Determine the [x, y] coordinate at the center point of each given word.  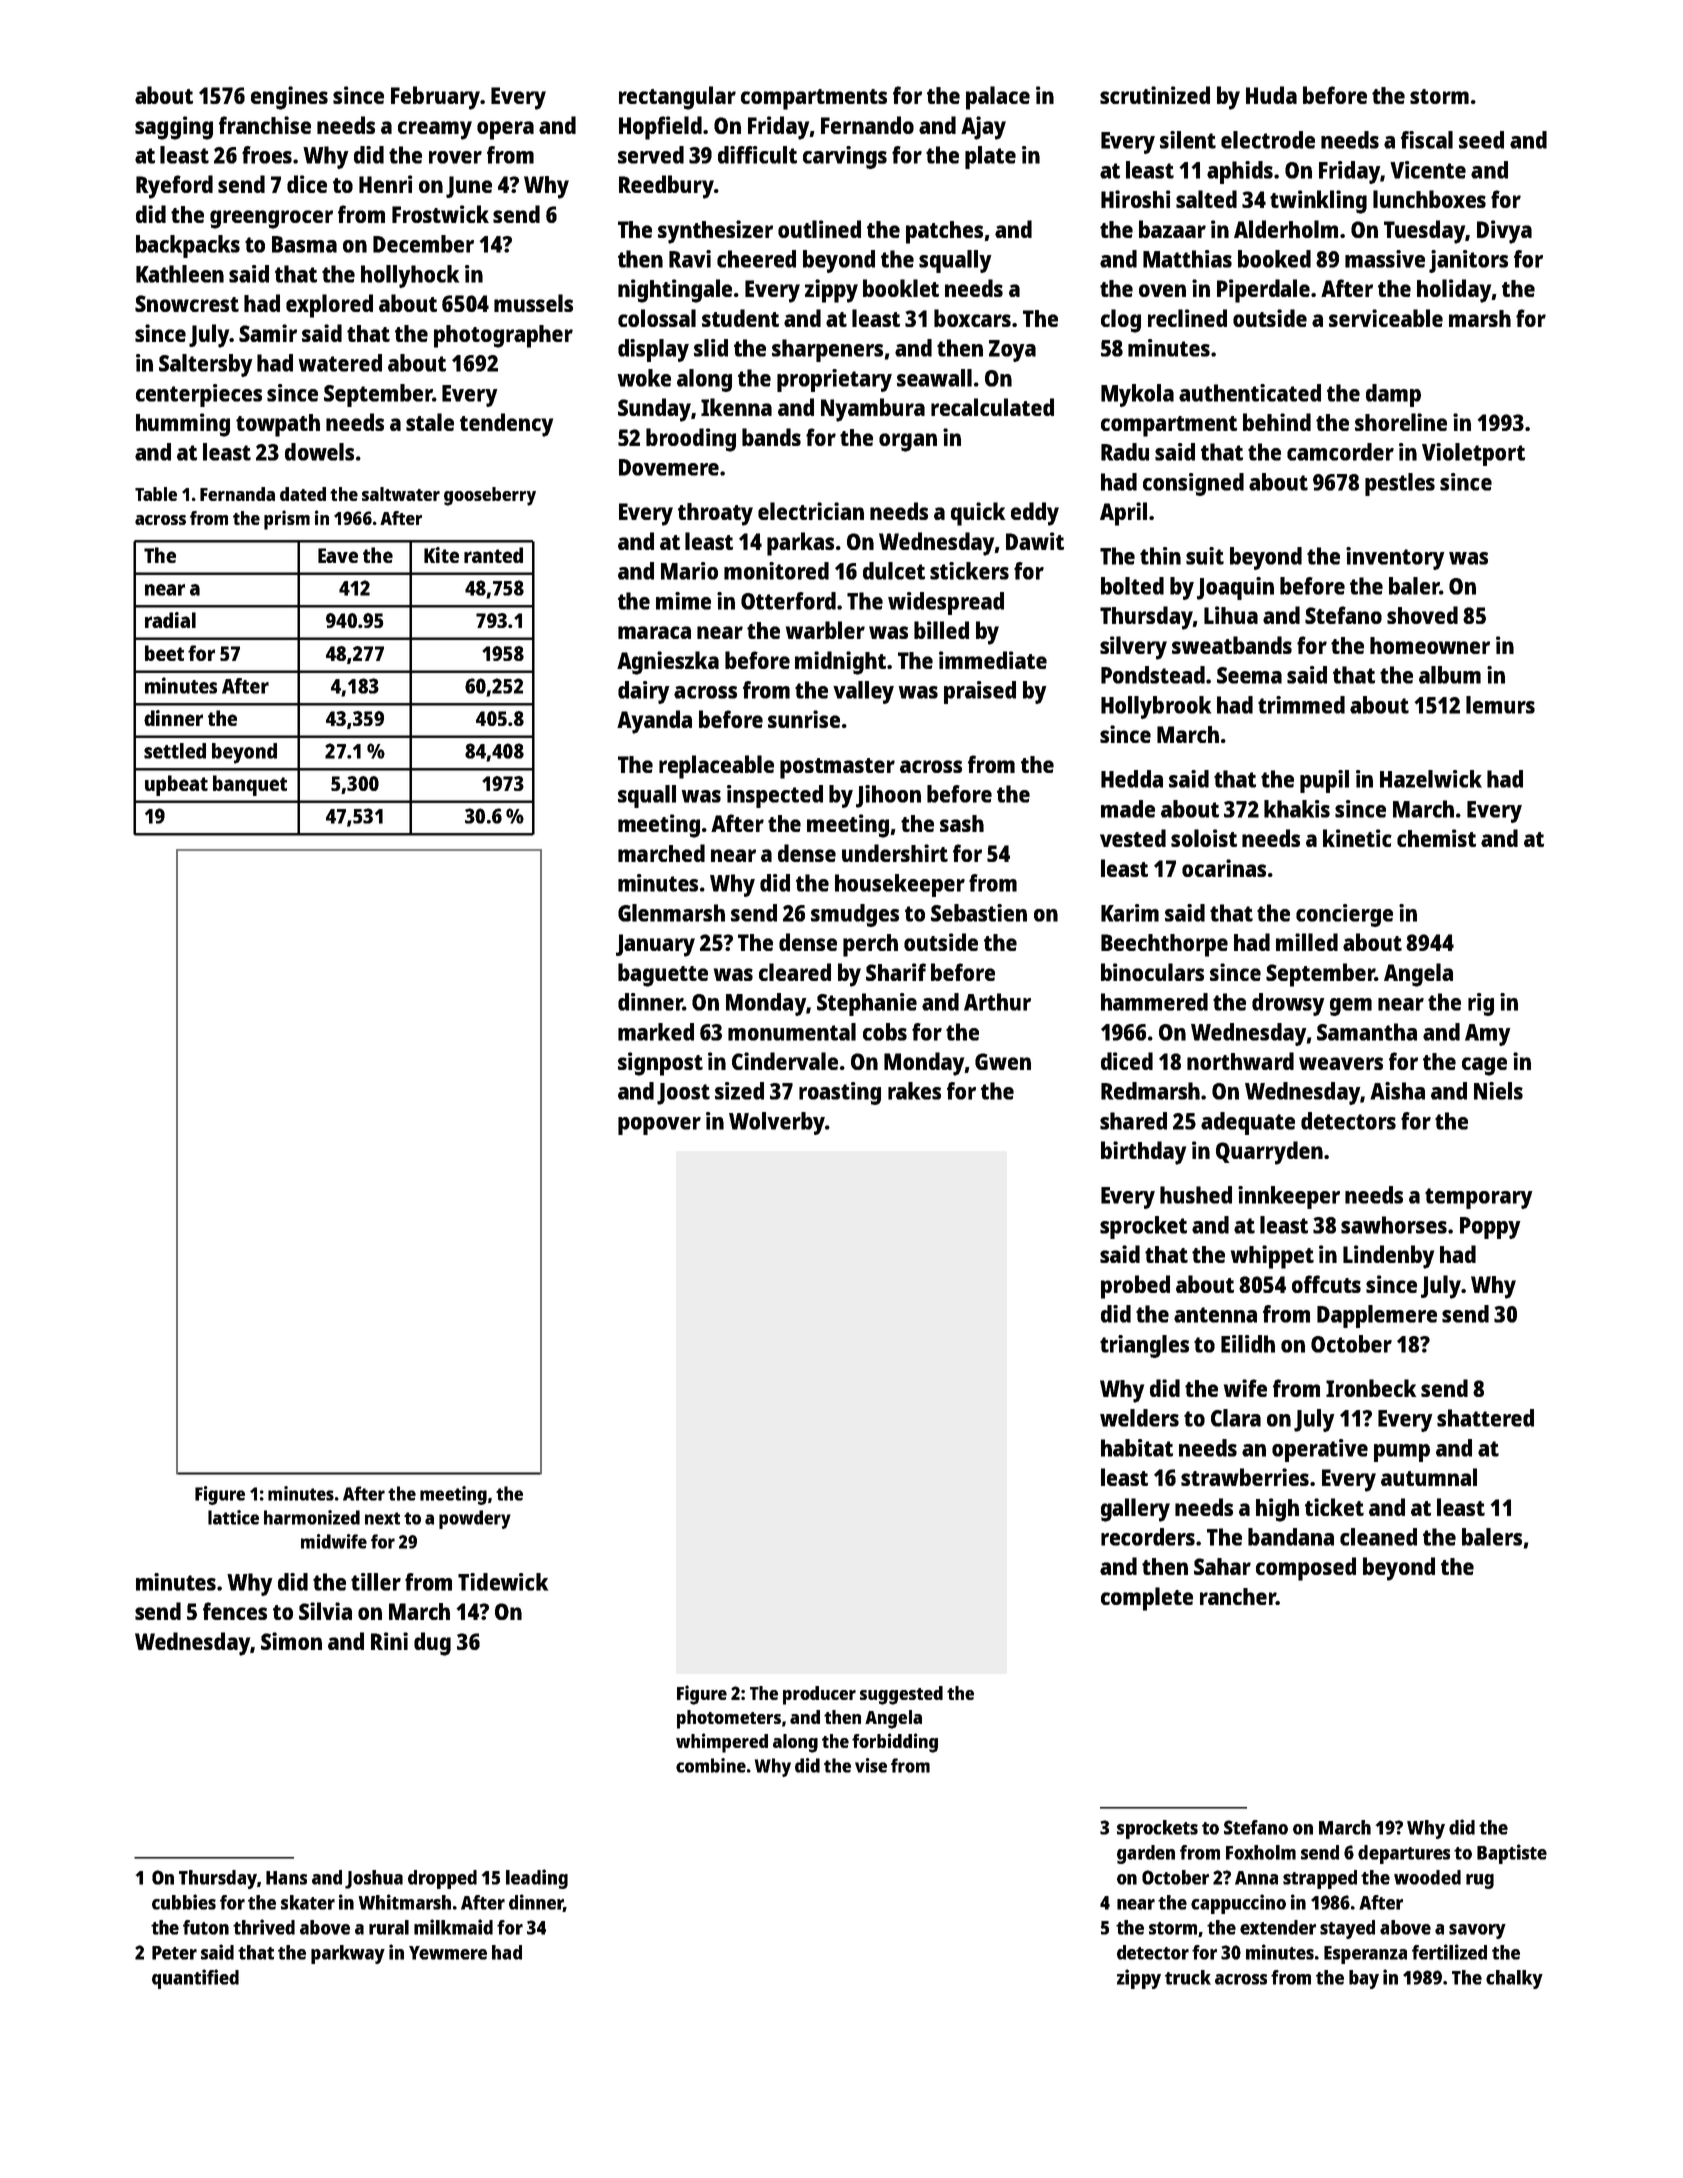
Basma [304, 244]
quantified [195, 1979]
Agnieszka [668, 663]
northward [1240, 1061]
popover [659, 1126]
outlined [819, 229]
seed [1481, 140]
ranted [493, 555]
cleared [795, 972]
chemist [1436, 838]
